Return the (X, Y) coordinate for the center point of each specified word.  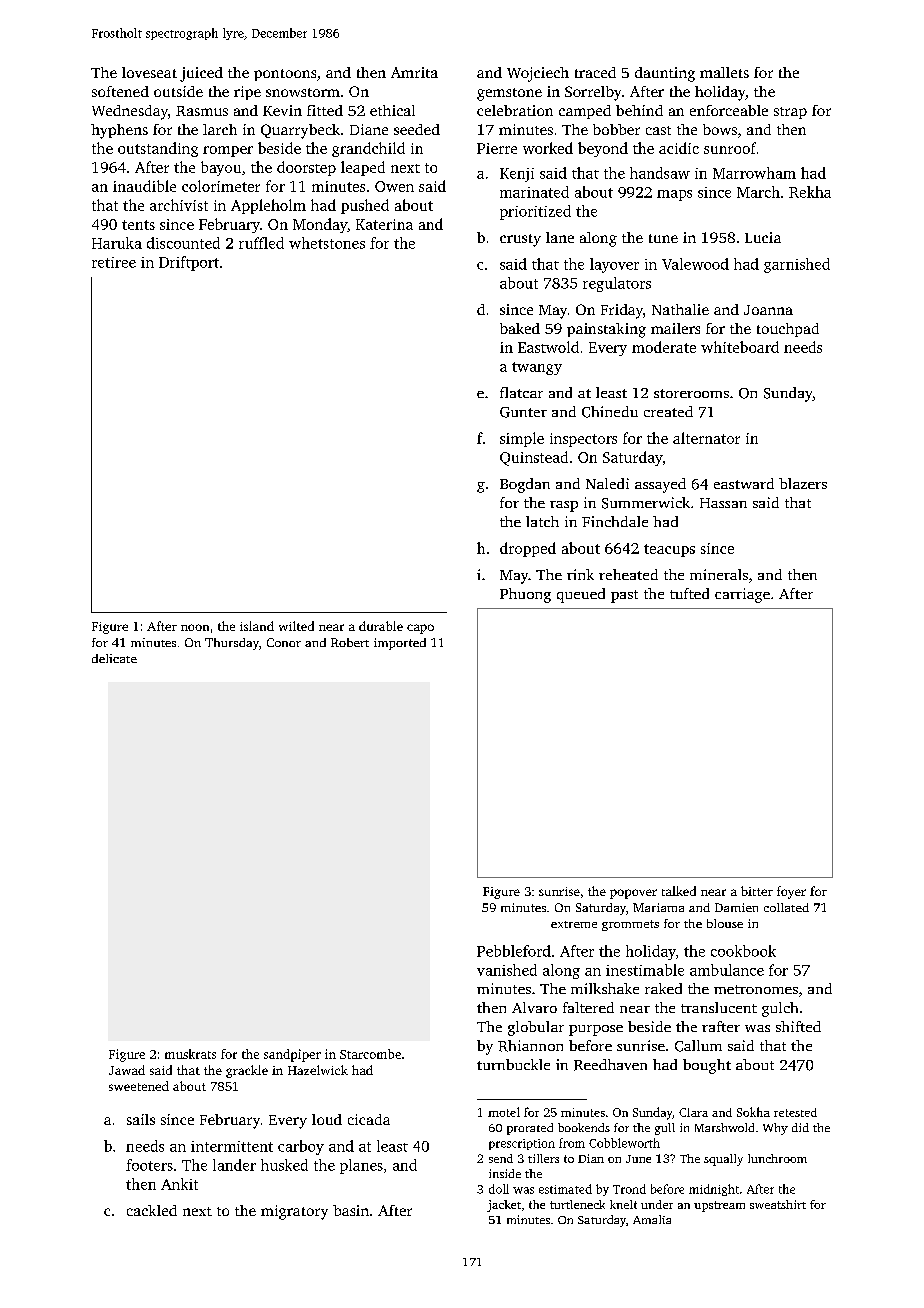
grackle (247, 1071)
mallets (724, 72)
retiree (114, 262)
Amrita (414, 72)
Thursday (232, 644)
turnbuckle (513, 1064)
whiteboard (740, 347)
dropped (528, 549)
